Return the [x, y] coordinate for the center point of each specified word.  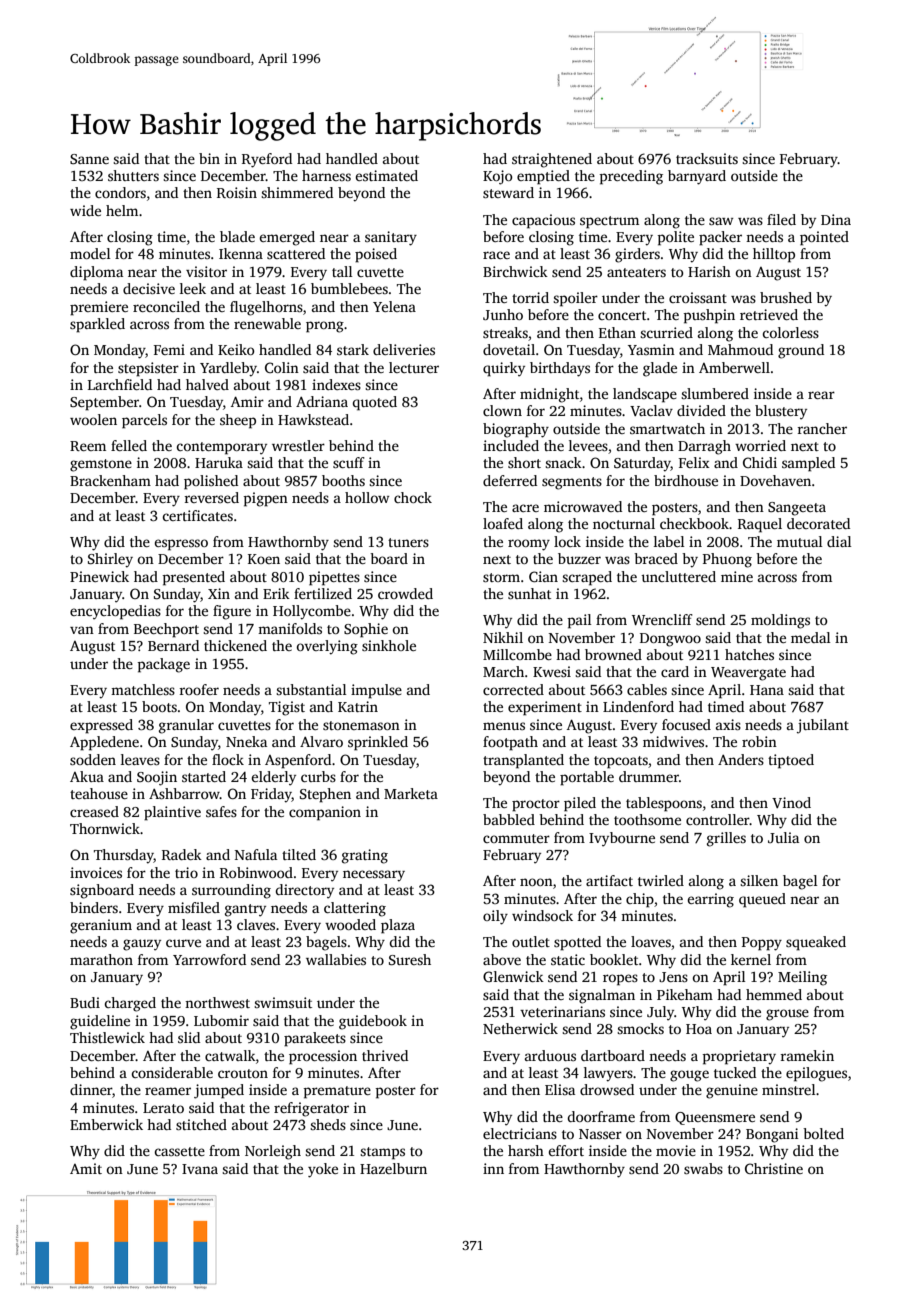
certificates [197, 515]
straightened [552, 160]
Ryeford [267, 160]
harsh [526, 1150]
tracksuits [707, 158]
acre [525, 508]
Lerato [163, 1108]
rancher [822, 428]
